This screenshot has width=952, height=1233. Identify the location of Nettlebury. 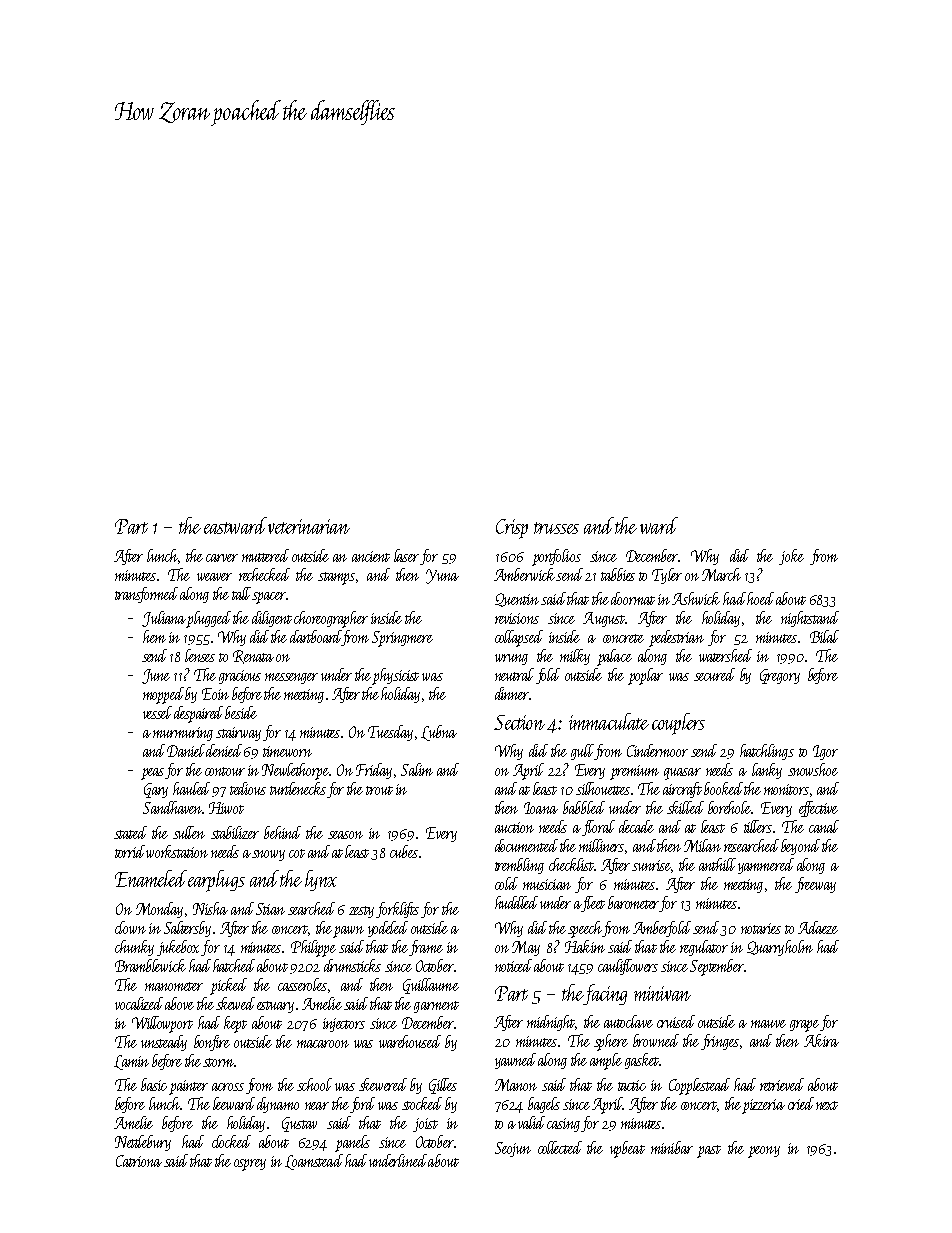
(143, 1143).
